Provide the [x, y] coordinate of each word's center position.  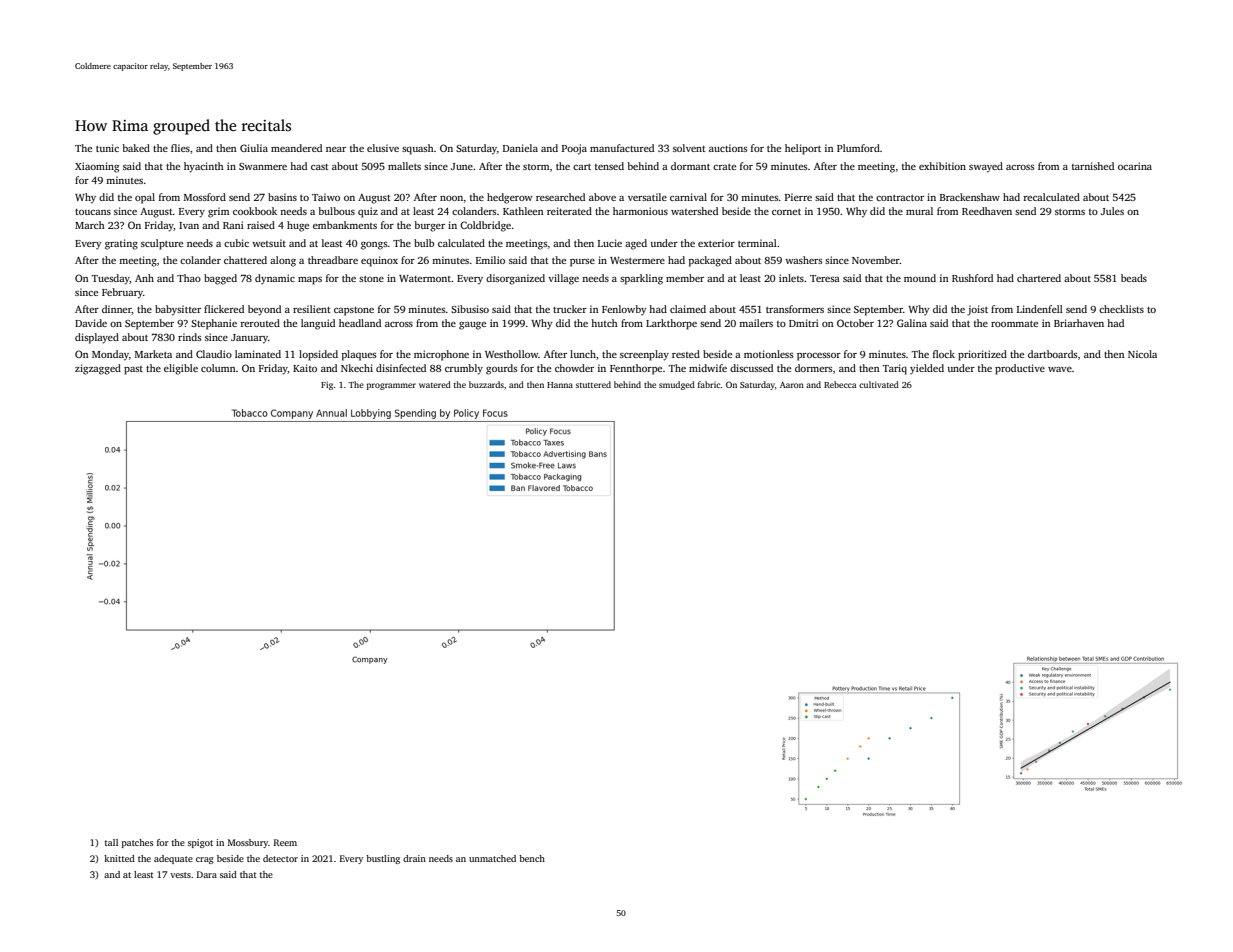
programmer [391, 386]
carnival [688, 197]
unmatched [492, 858]
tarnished [1093, 166]
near [336, 149]
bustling [383, 859]
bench [532, 858]
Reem [285, 842]
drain [414, 858]
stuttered [593, 384]
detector [280, 858]
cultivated [879, 384]
